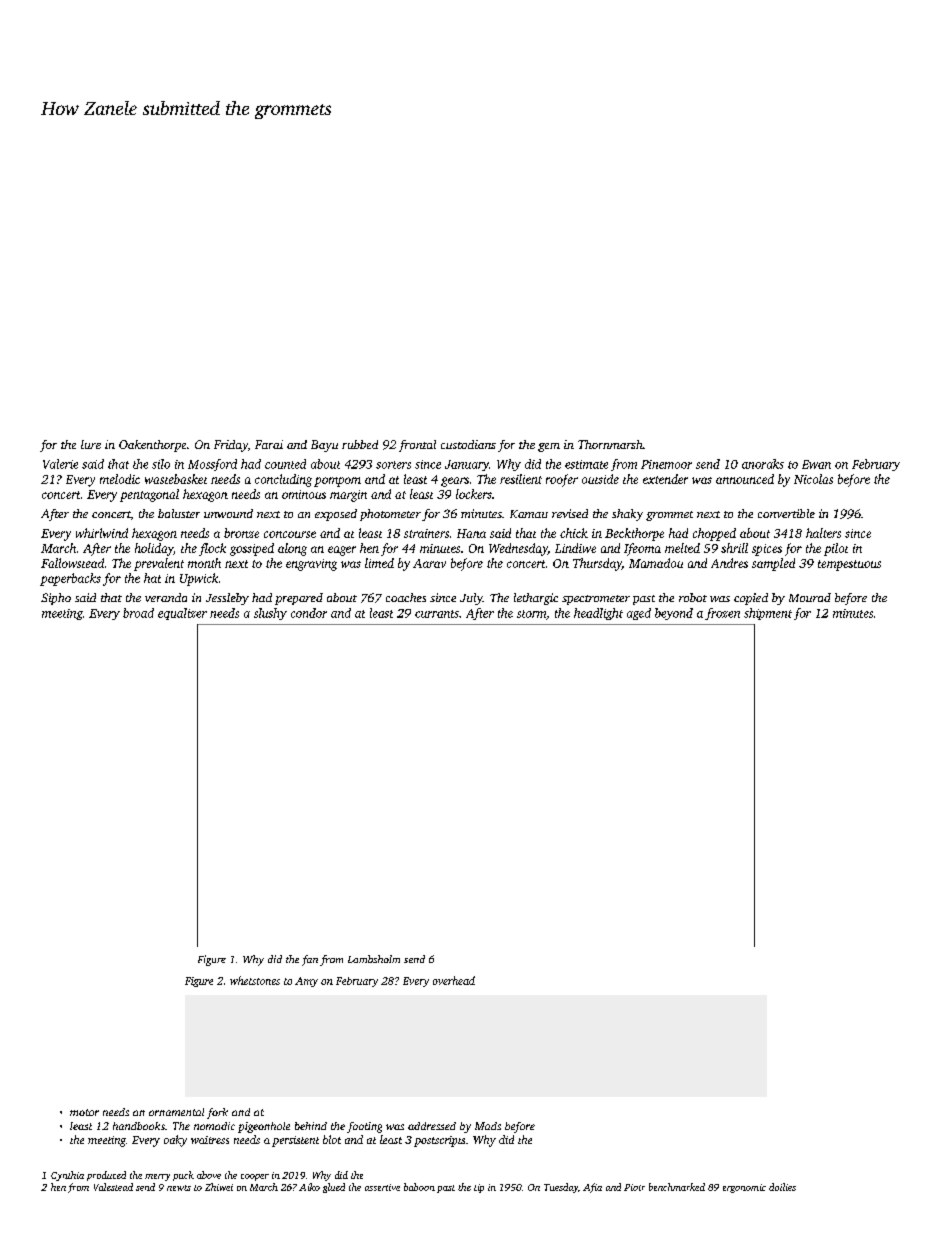 The image size is (952, 1233). I want to click on fan, so click(310, 960).
